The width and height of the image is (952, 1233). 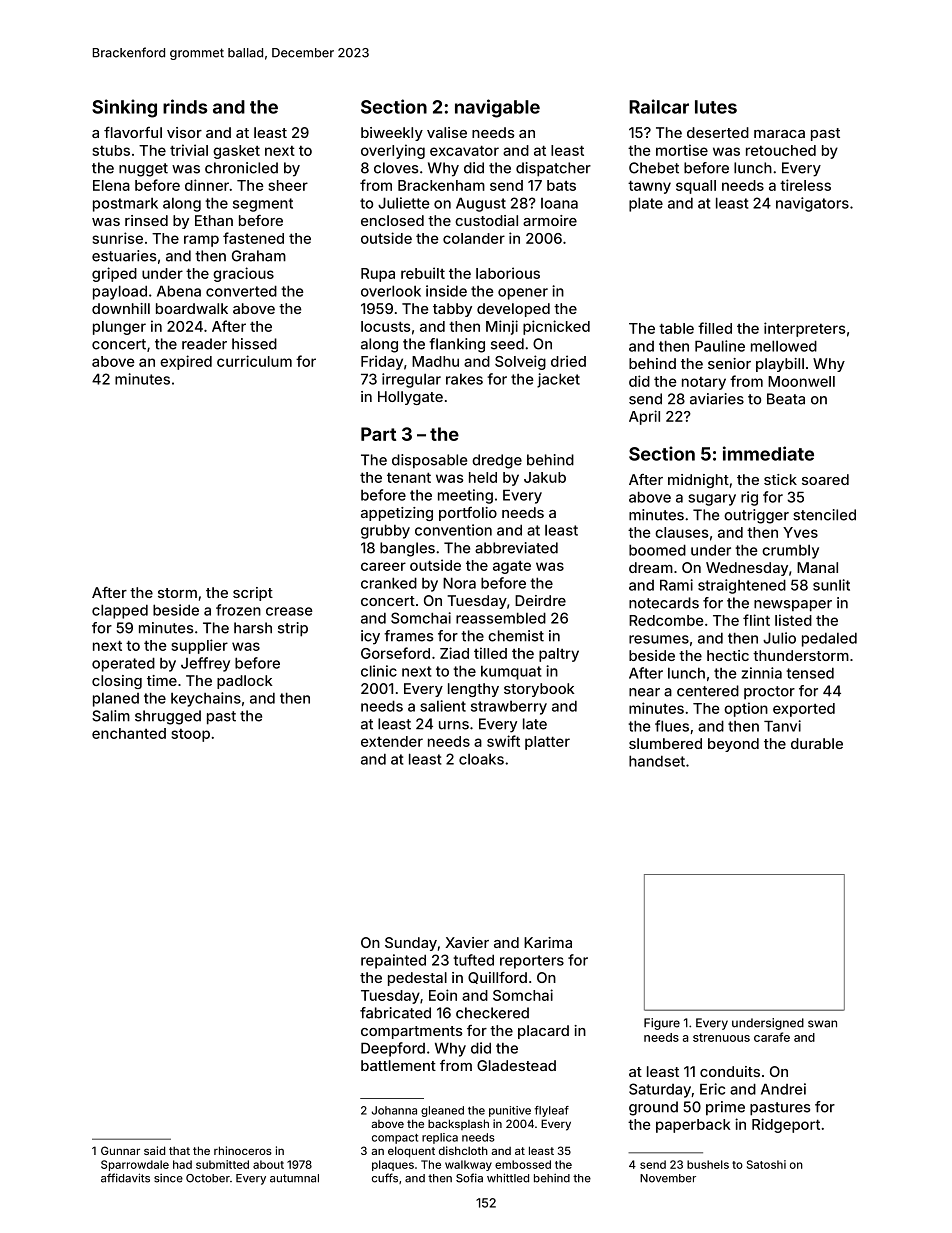 I want to click on handset, so click(x=657, y=761).
